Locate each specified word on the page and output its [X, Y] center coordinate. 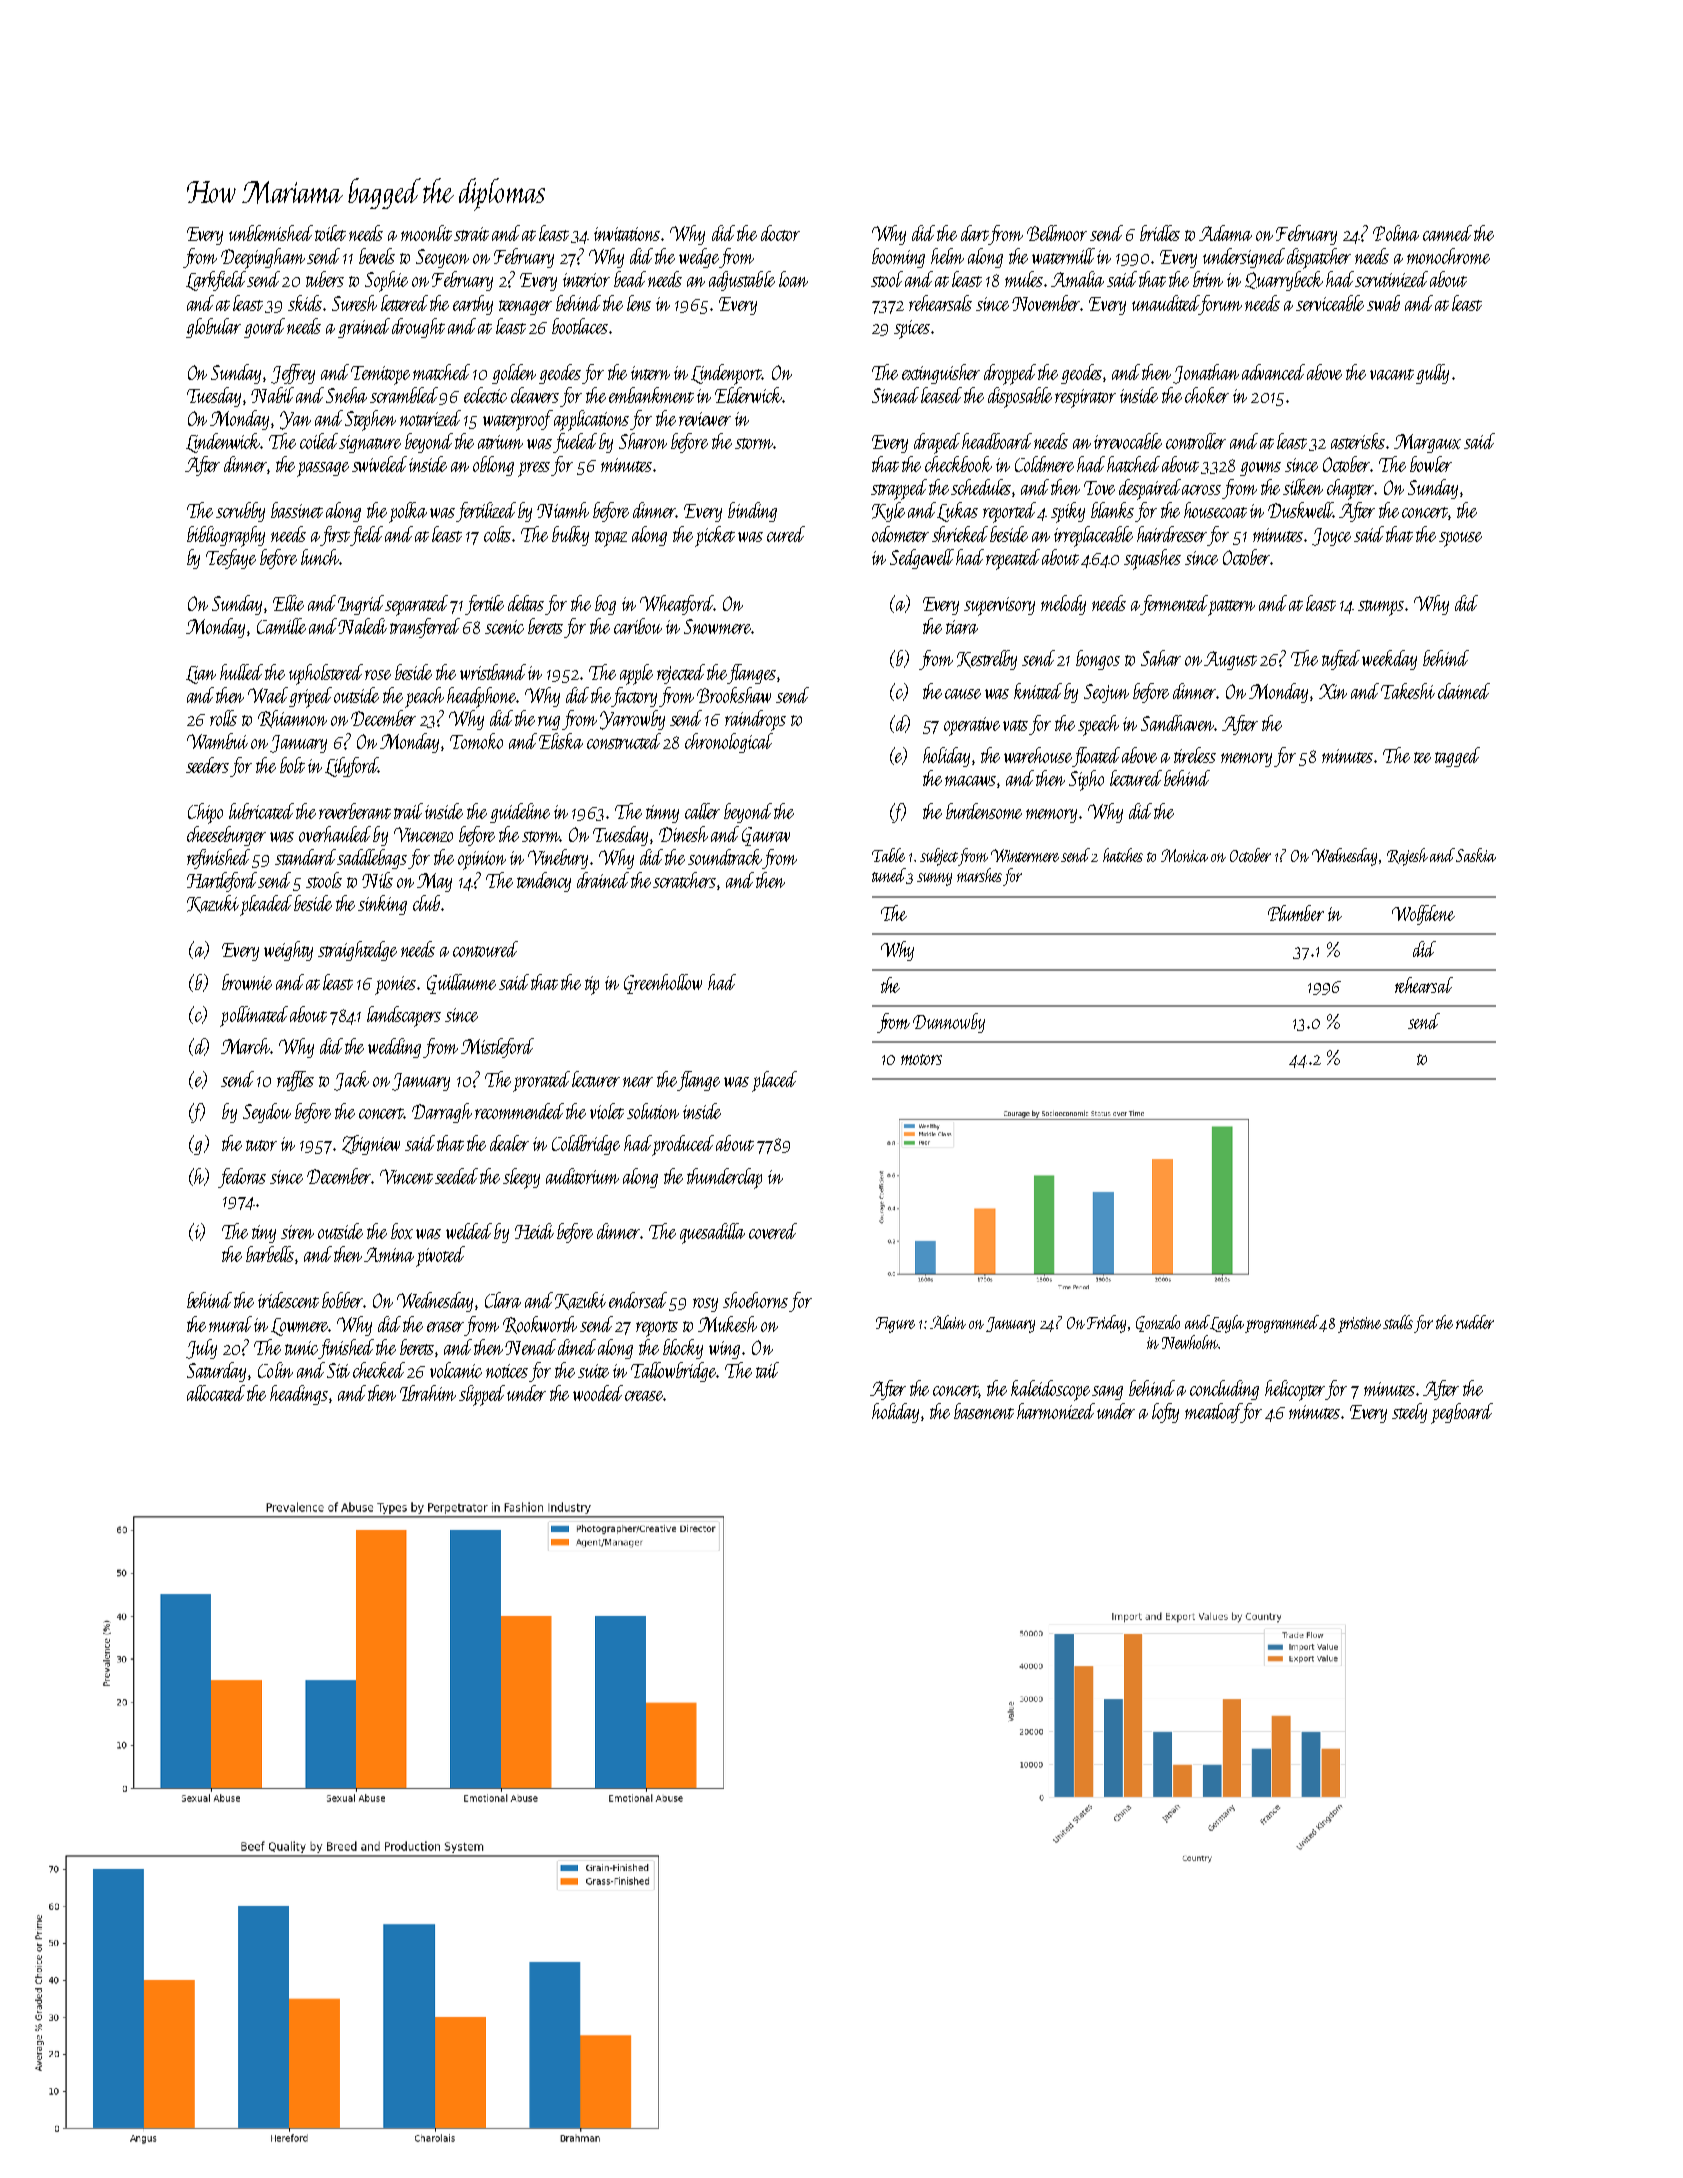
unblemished [271, 233]
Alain [948, 1322]
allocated [216, 1393]
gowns [1260, 469]
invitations [627, 234]
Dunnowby [949, 1023]
